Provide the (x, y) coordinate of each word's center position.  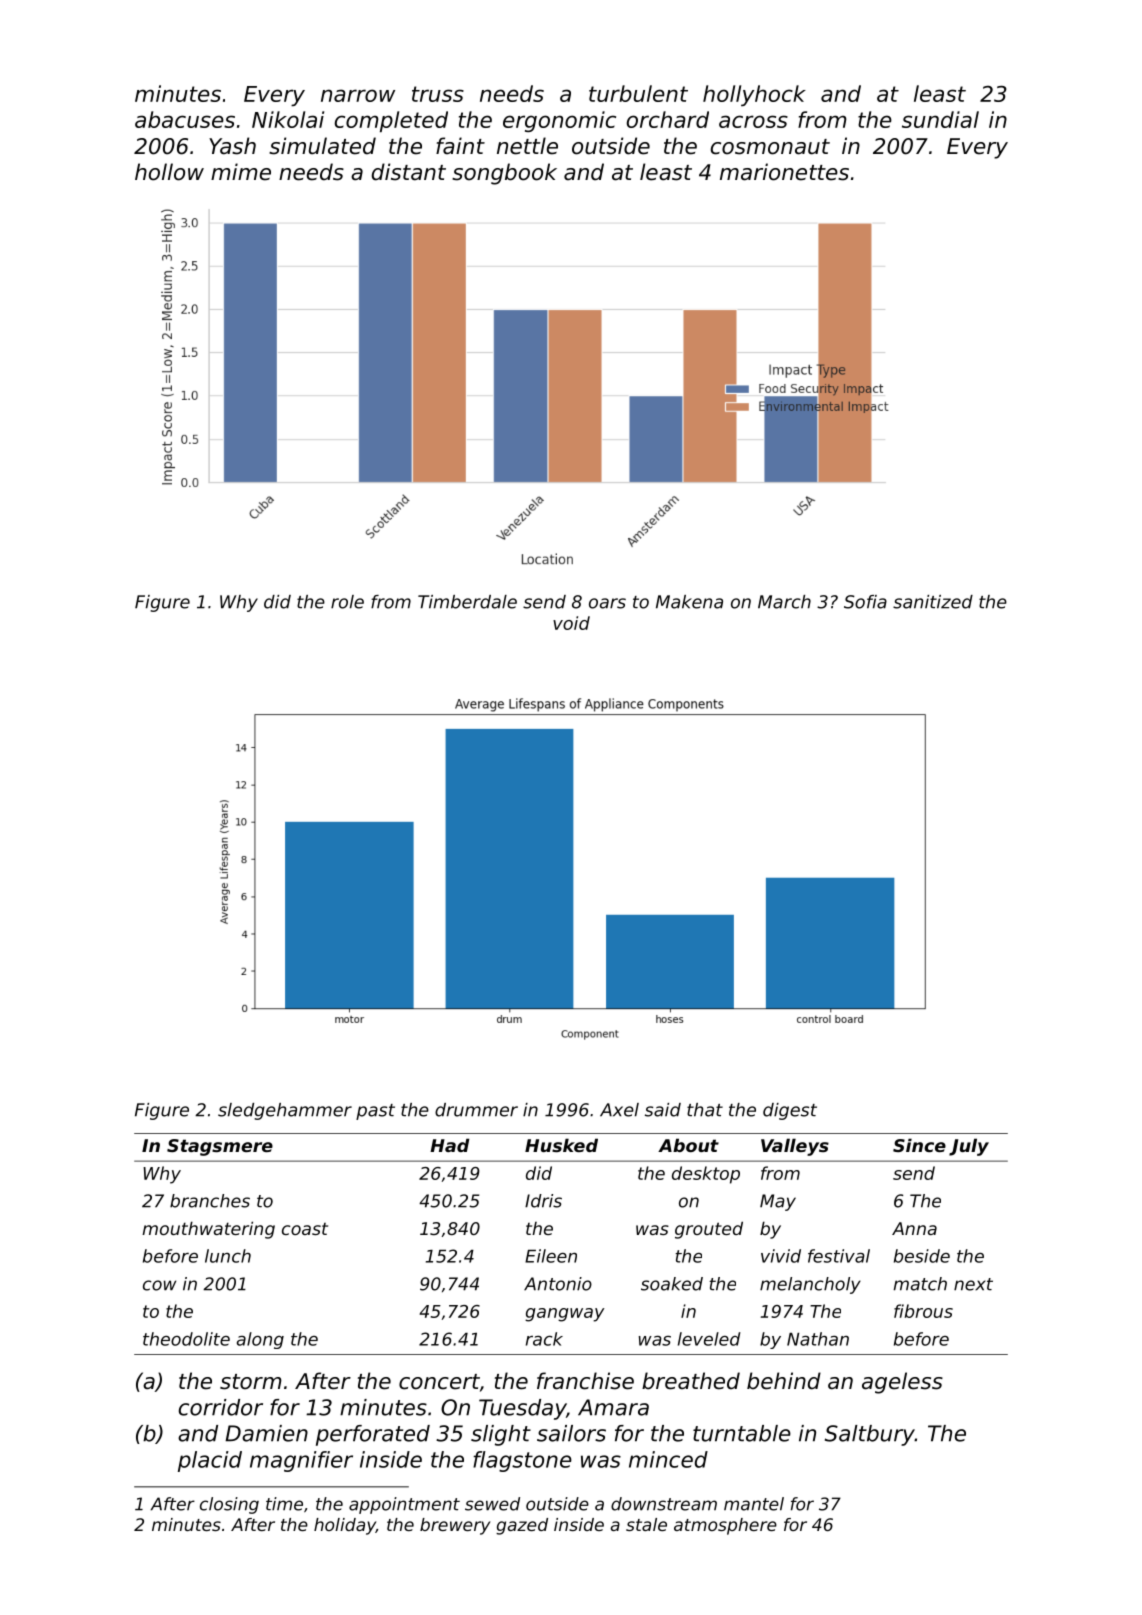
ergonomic (559, 121)
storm (251, 1382)
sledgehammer (285, 1111)
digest (790, 1111)
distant (409, 172)
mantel (754, 1504)
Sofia (865, 602)
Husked (561, 1145)
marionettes (784, 172)
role (347, 602)
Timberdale (467, 602)
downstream (664, 1504)
